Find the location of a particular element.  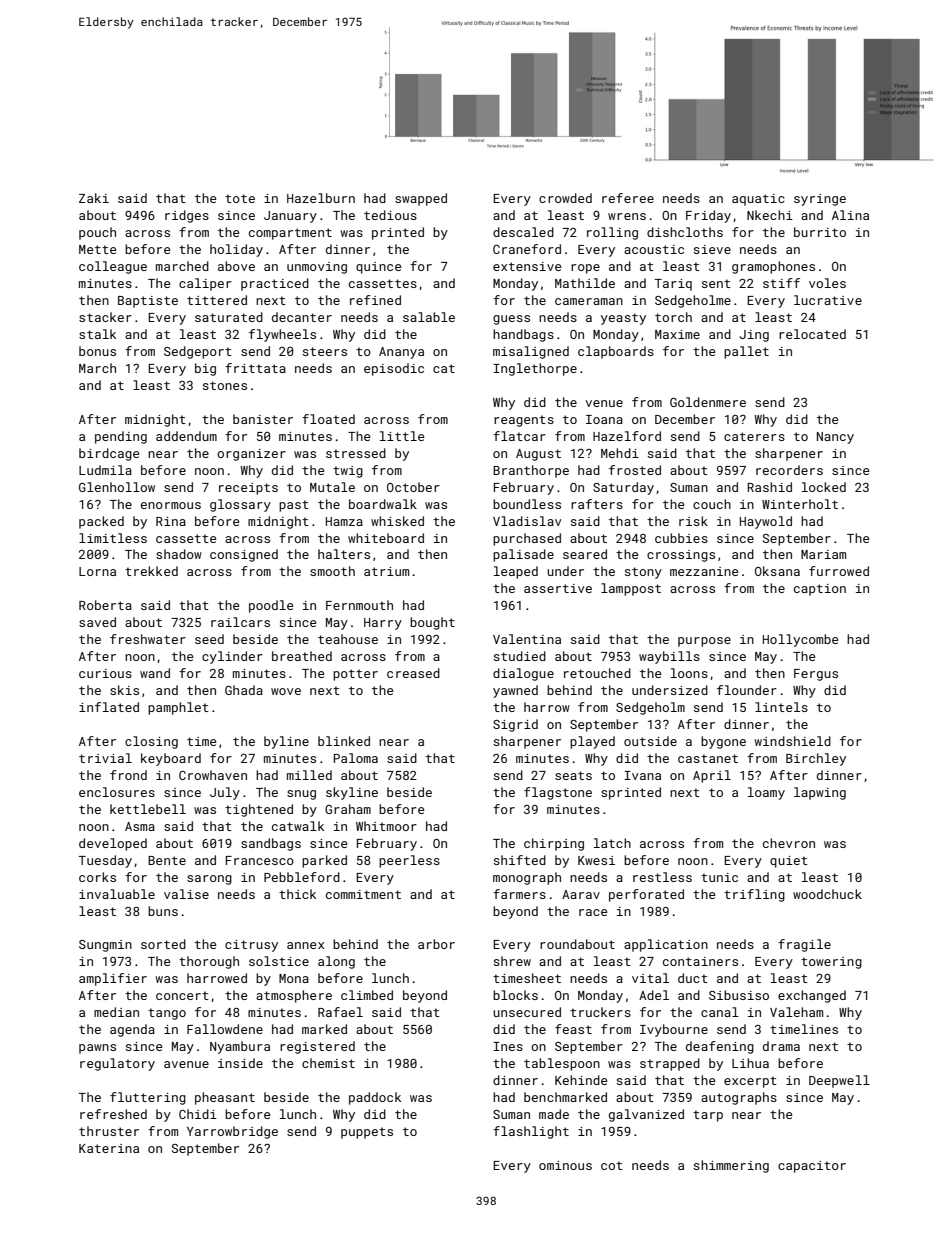

salable is located at coordinates (429, 317).
